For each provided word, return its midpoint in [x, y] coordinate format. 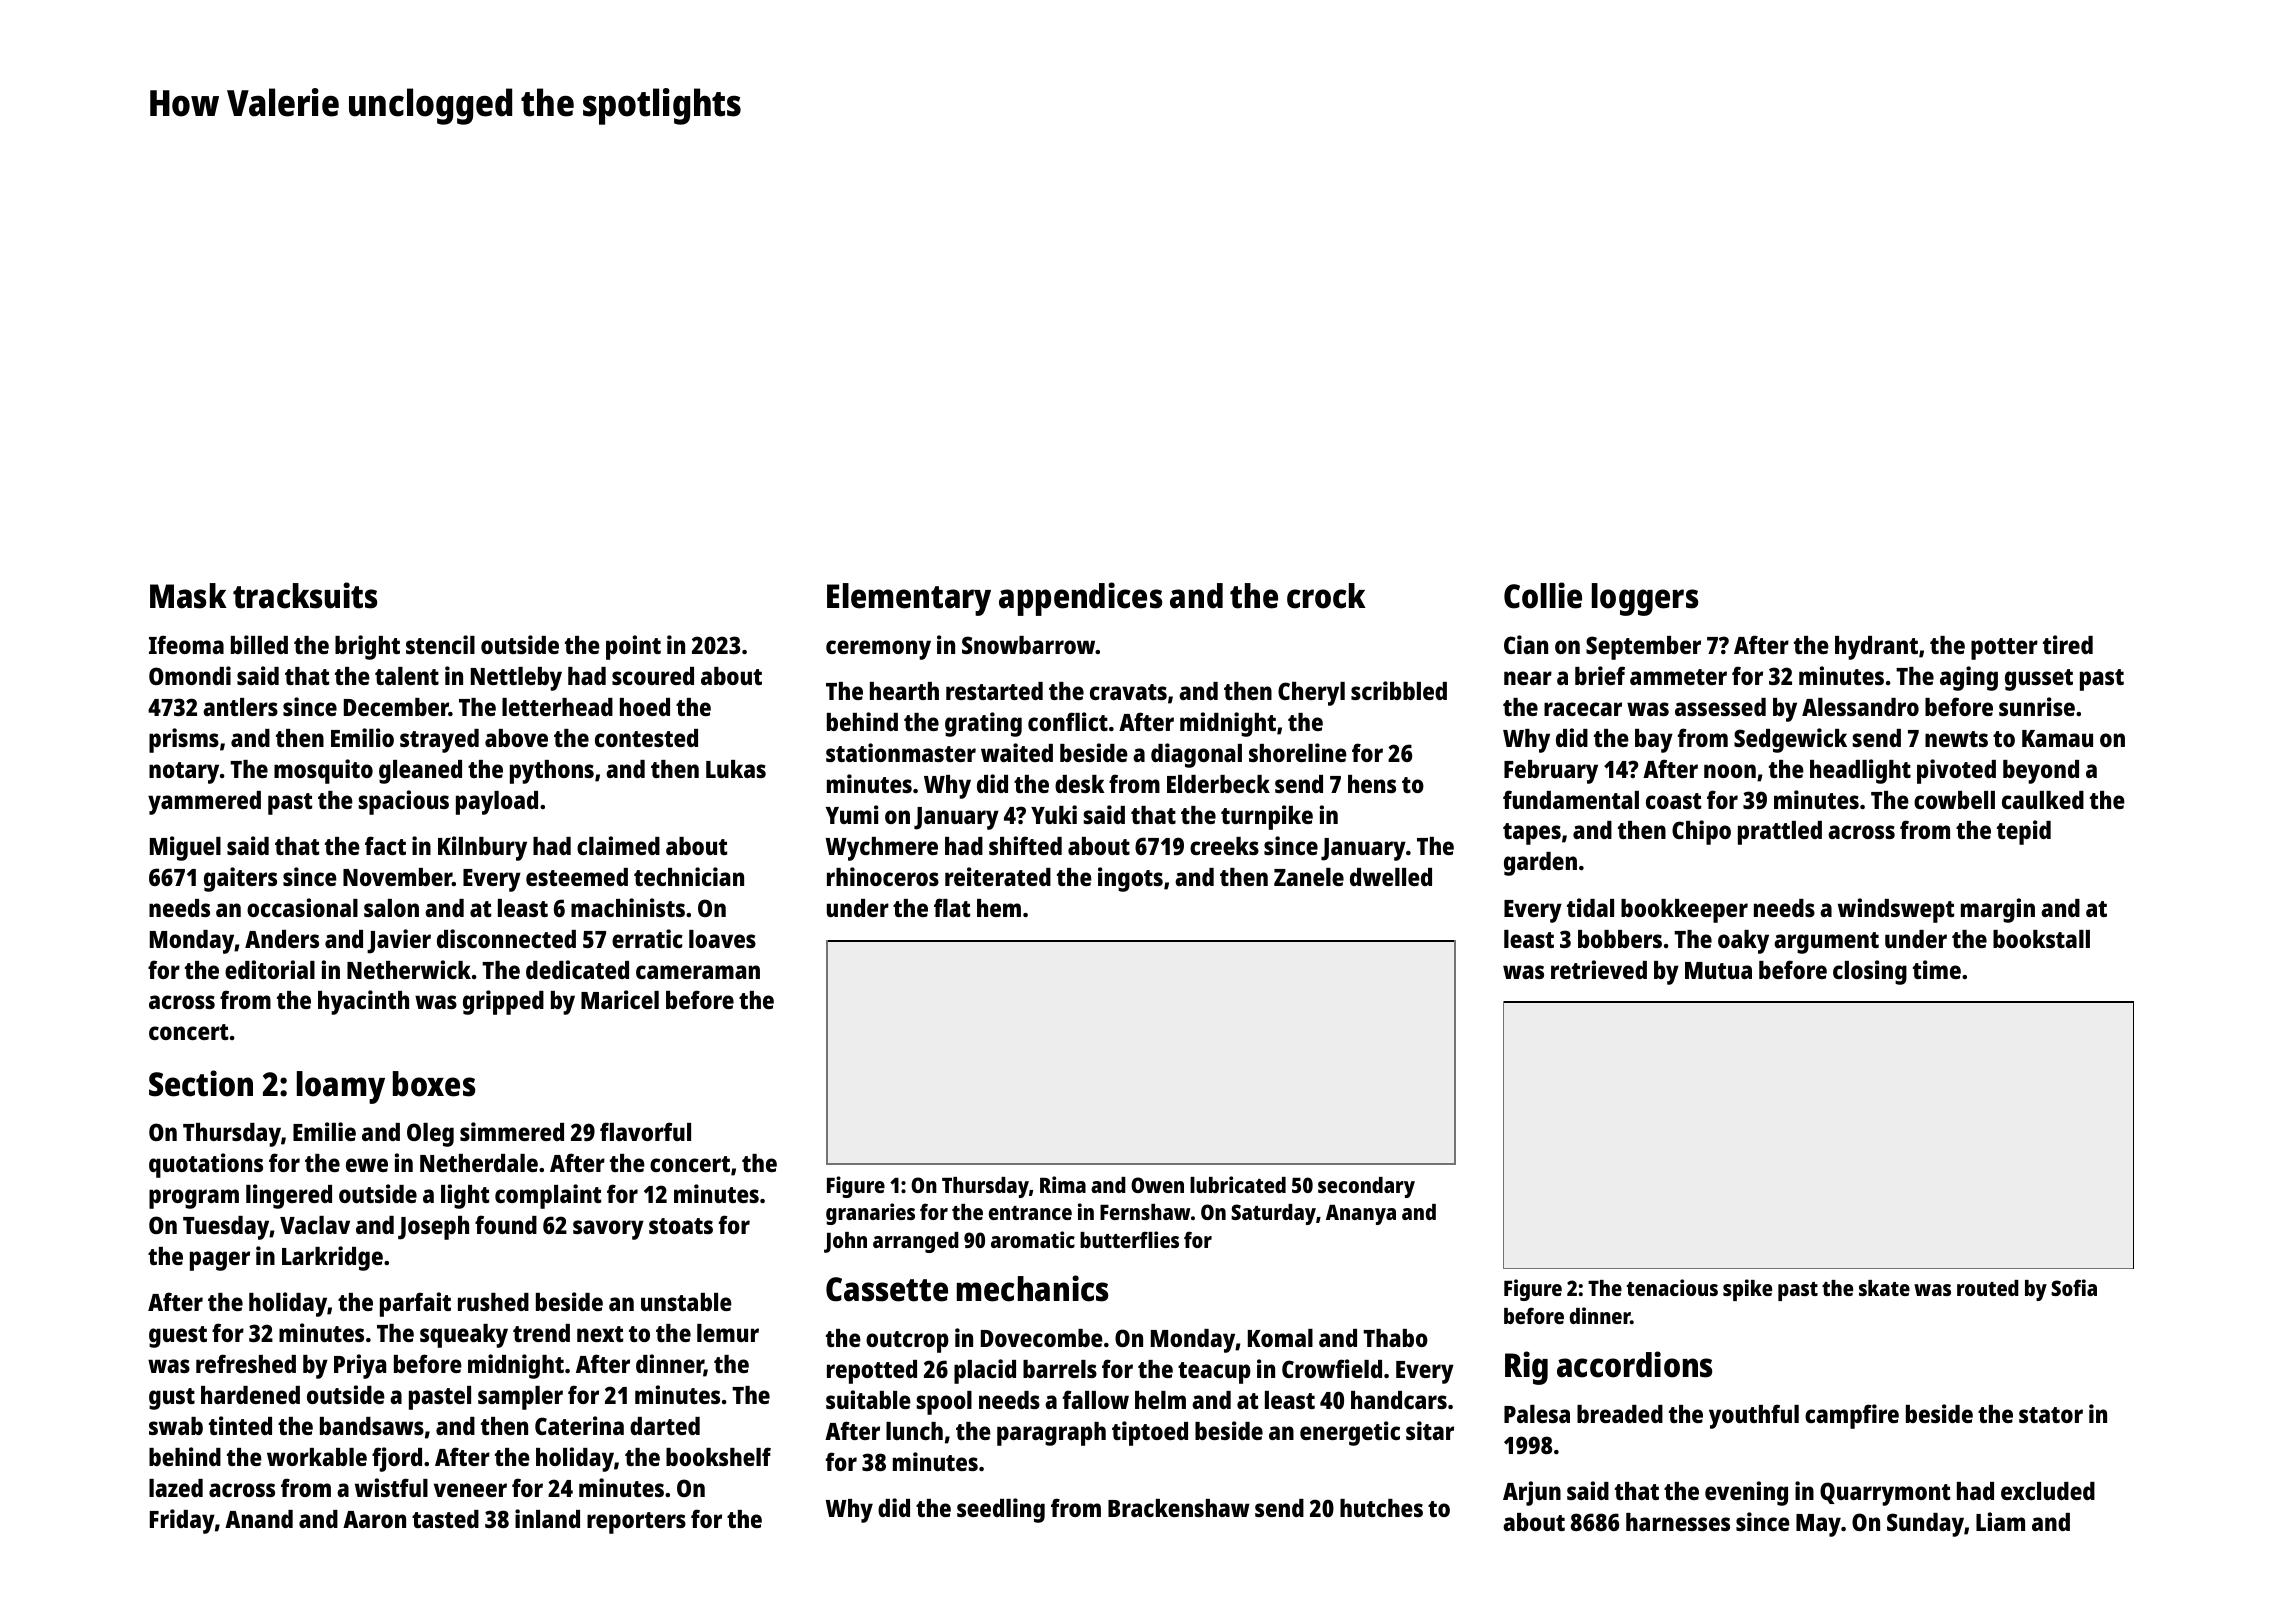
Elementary [909, 599]
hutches [1381, 1508]
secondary [1366, 1187]
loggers [1645, 599]
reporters [636, 1523]
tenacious [1672, 1287]
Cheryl [1311, 694]
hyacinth [363, 1002]
